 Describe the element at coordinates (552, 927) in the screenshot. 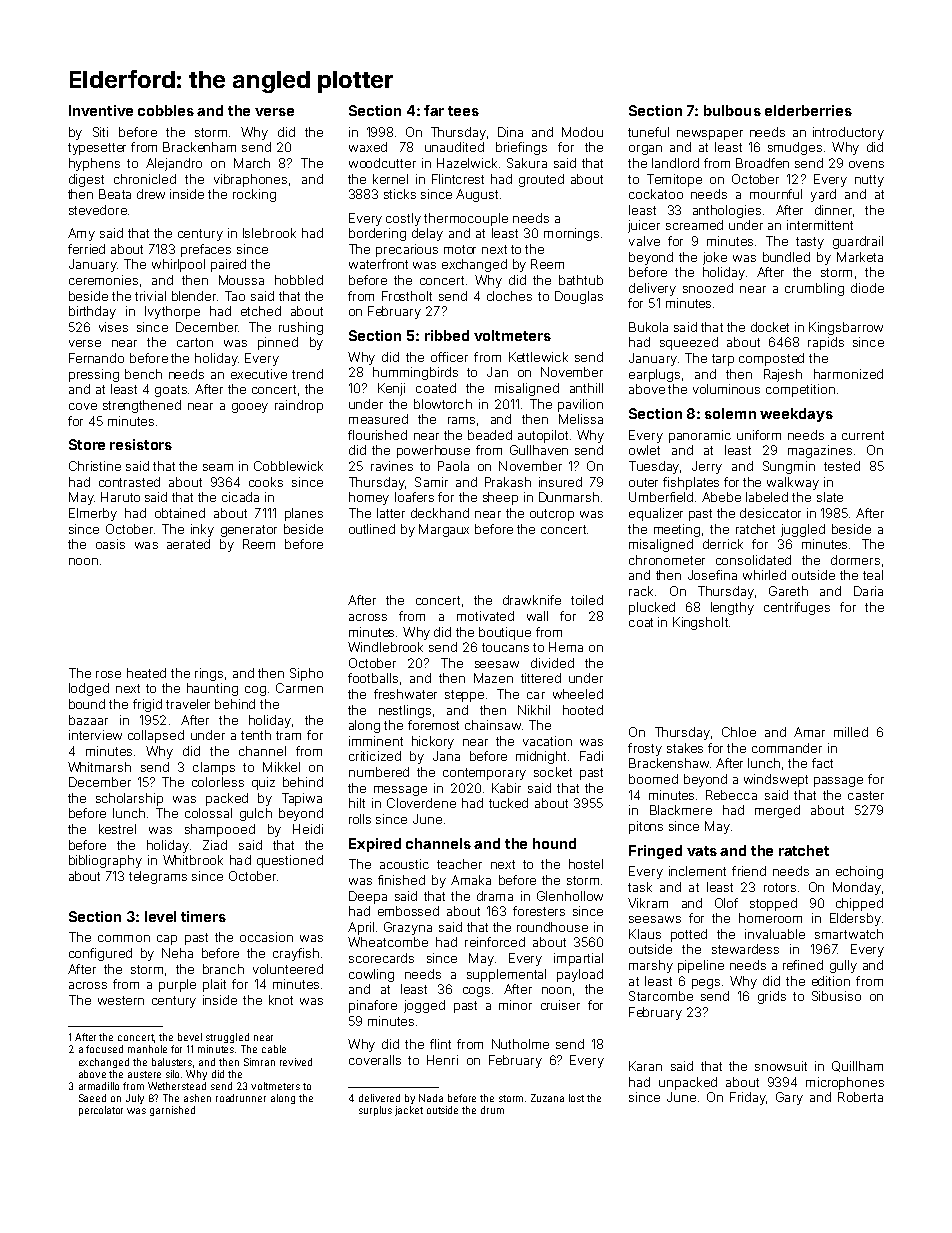

I see `roundhouse` at that location.
